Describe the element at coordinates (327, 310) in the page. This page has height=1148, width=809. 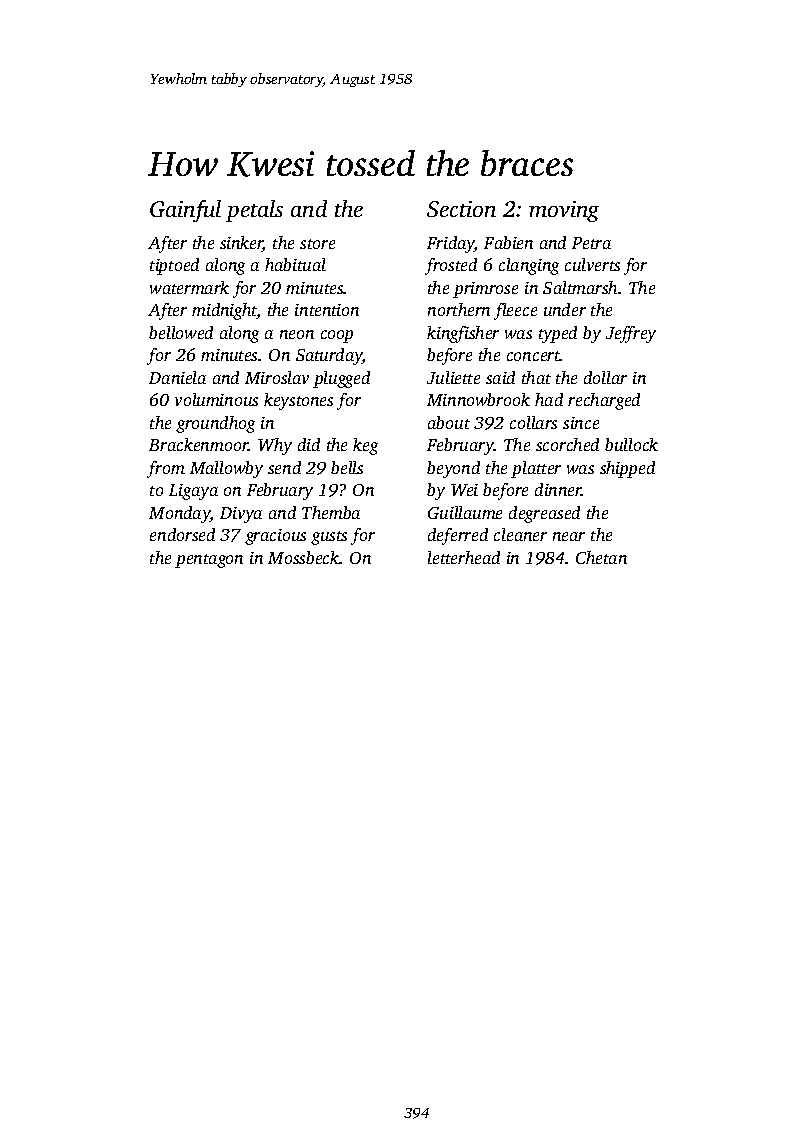
I see `intention` at that location.
